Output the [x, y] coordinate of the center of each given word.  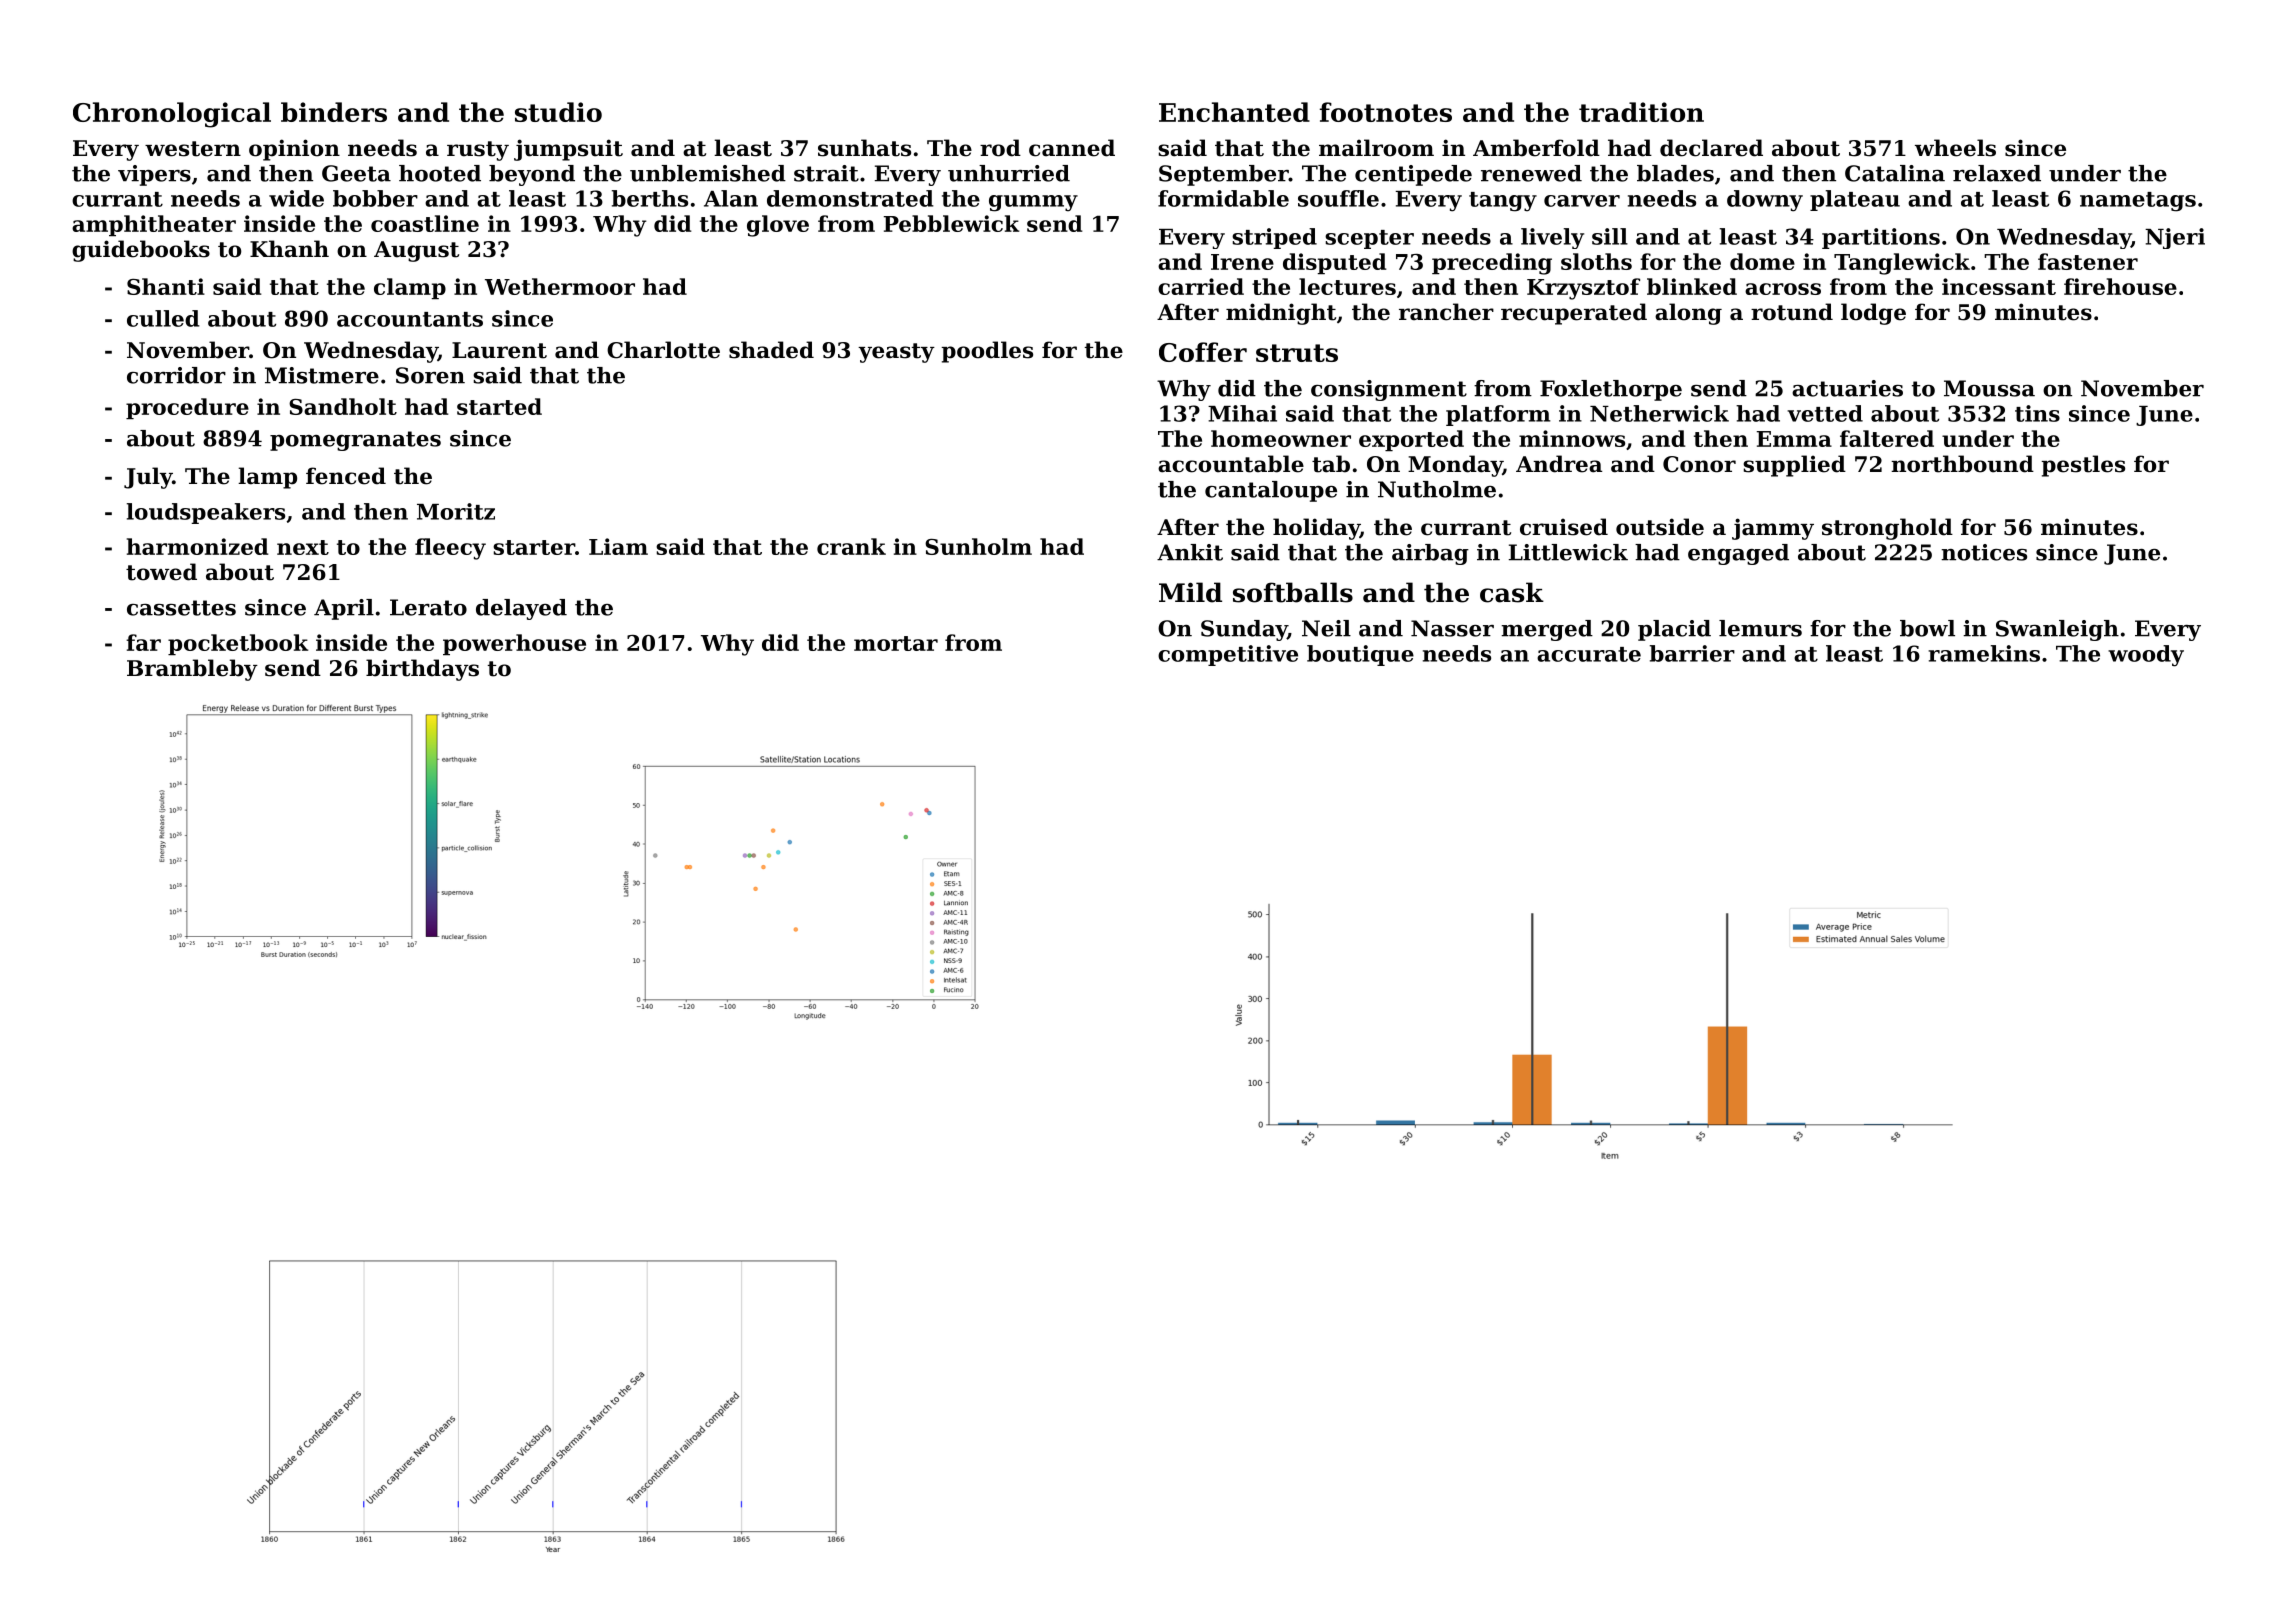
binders [334, 112]
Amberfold [1536, 148]
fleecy [450, 549]
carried [1201, 286]
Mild [1190, 592]
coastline [425, 223]
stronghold [1887, 529]
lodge [1873, 314]
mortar [896, 643]
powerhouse [514, 644]
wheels [1955, 148]
